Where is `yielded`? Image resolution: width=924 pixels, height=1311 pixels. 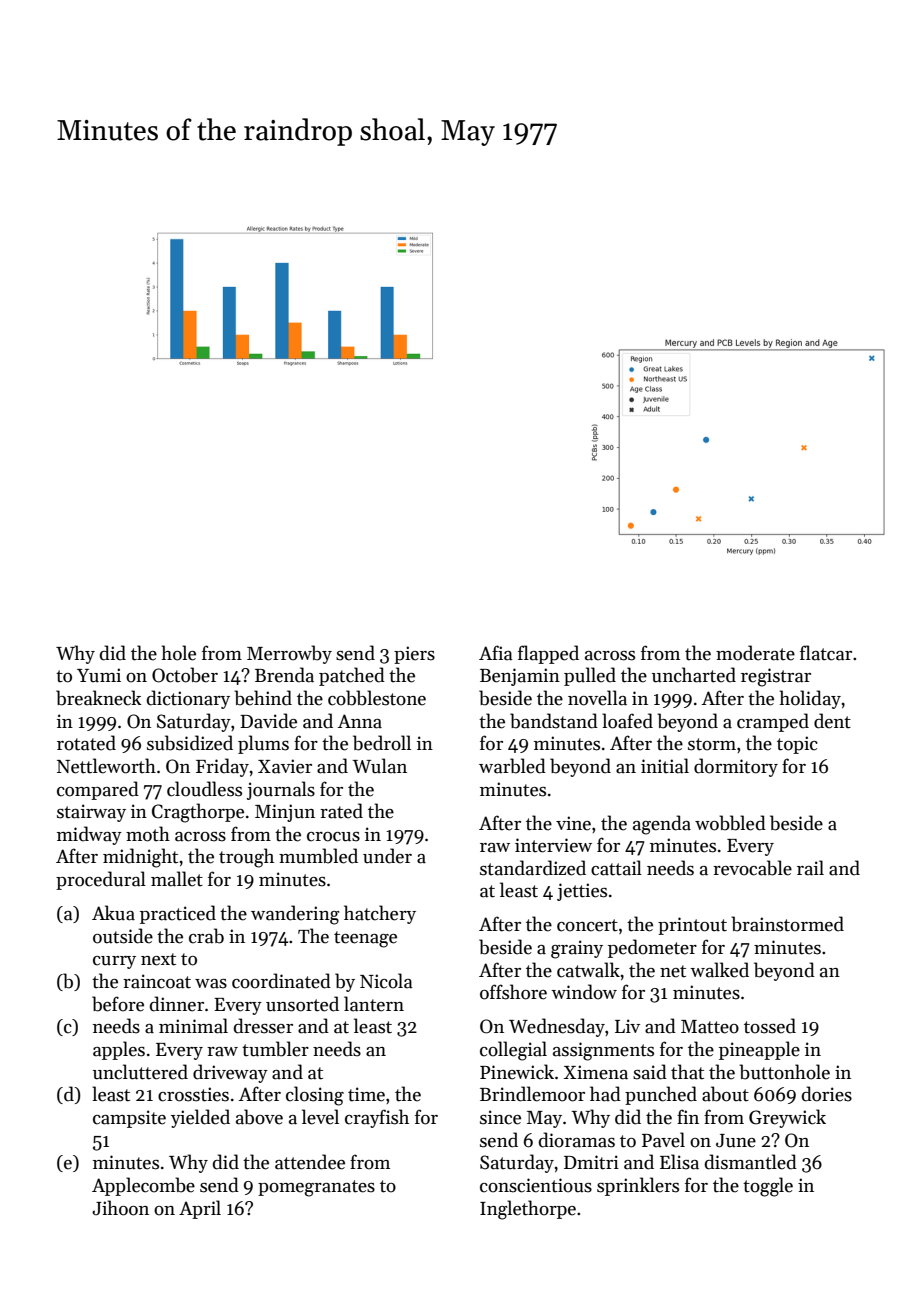 yielded is located at coordinates (200, 1118).
